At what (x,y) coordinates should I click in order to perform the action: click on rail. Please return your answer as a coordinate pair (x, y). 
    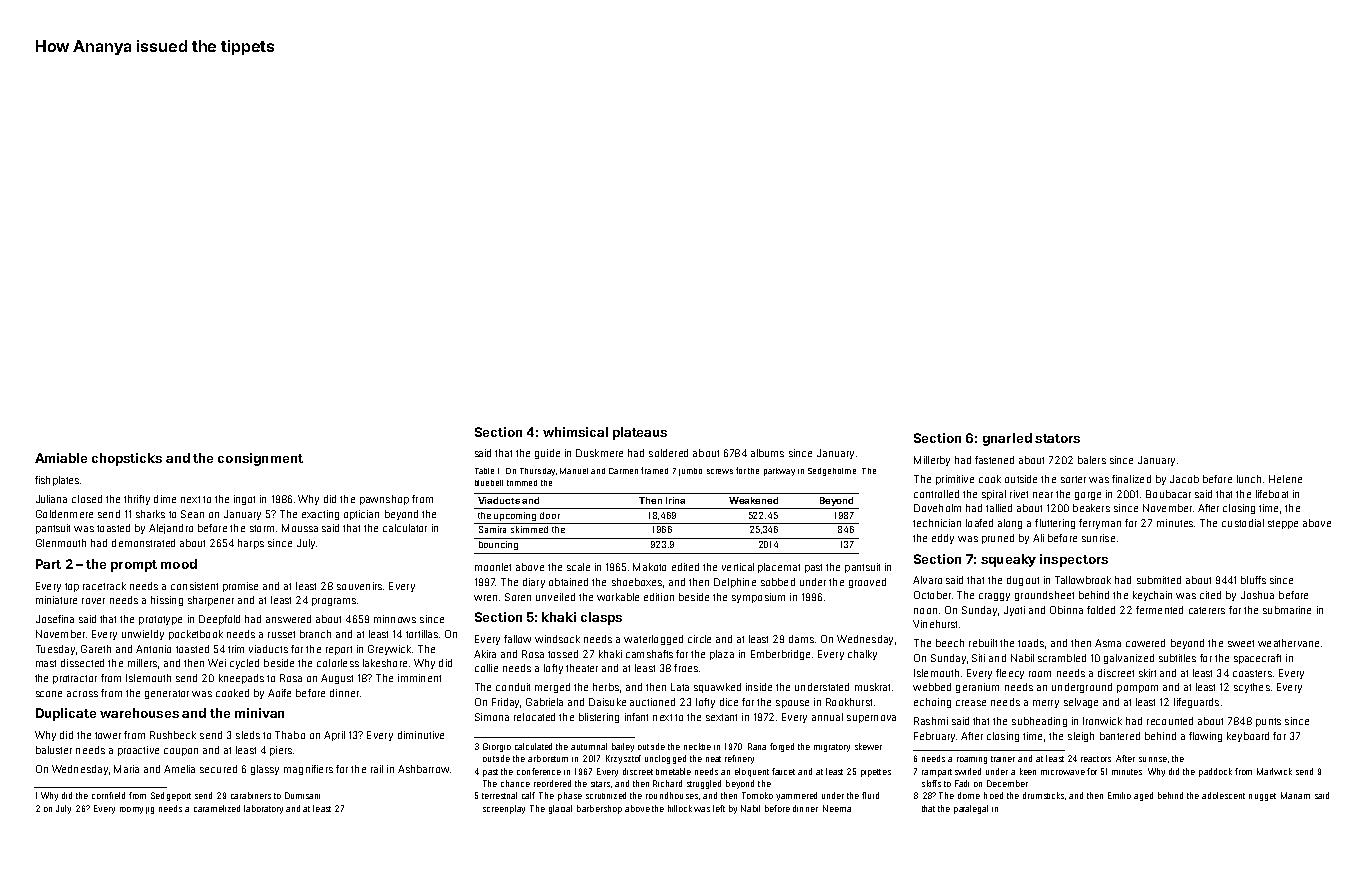
    Looking at the image, I should click on (377, 769).
